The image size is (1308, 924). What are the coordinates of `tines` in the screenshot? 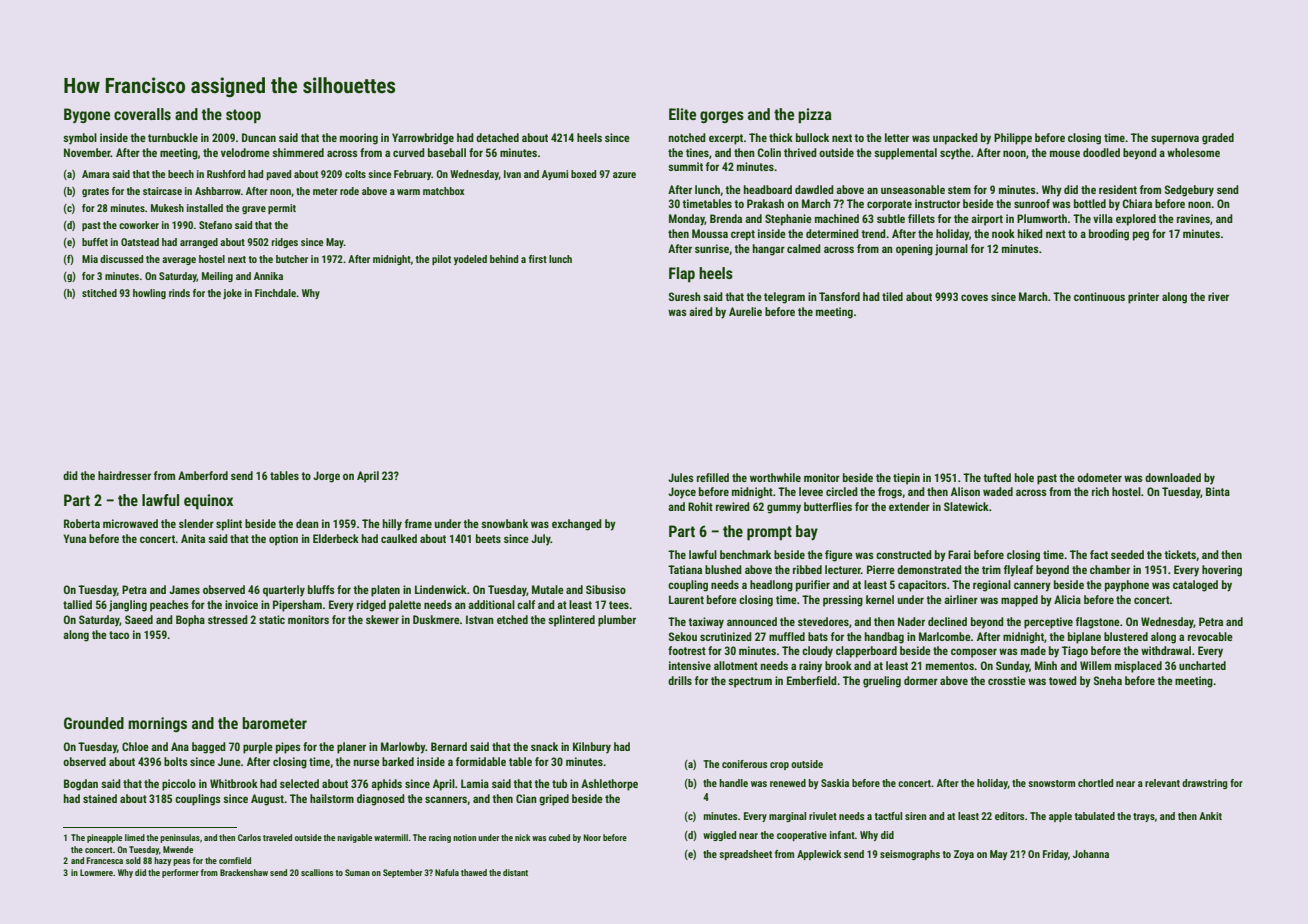 It's located at (697, 152).
